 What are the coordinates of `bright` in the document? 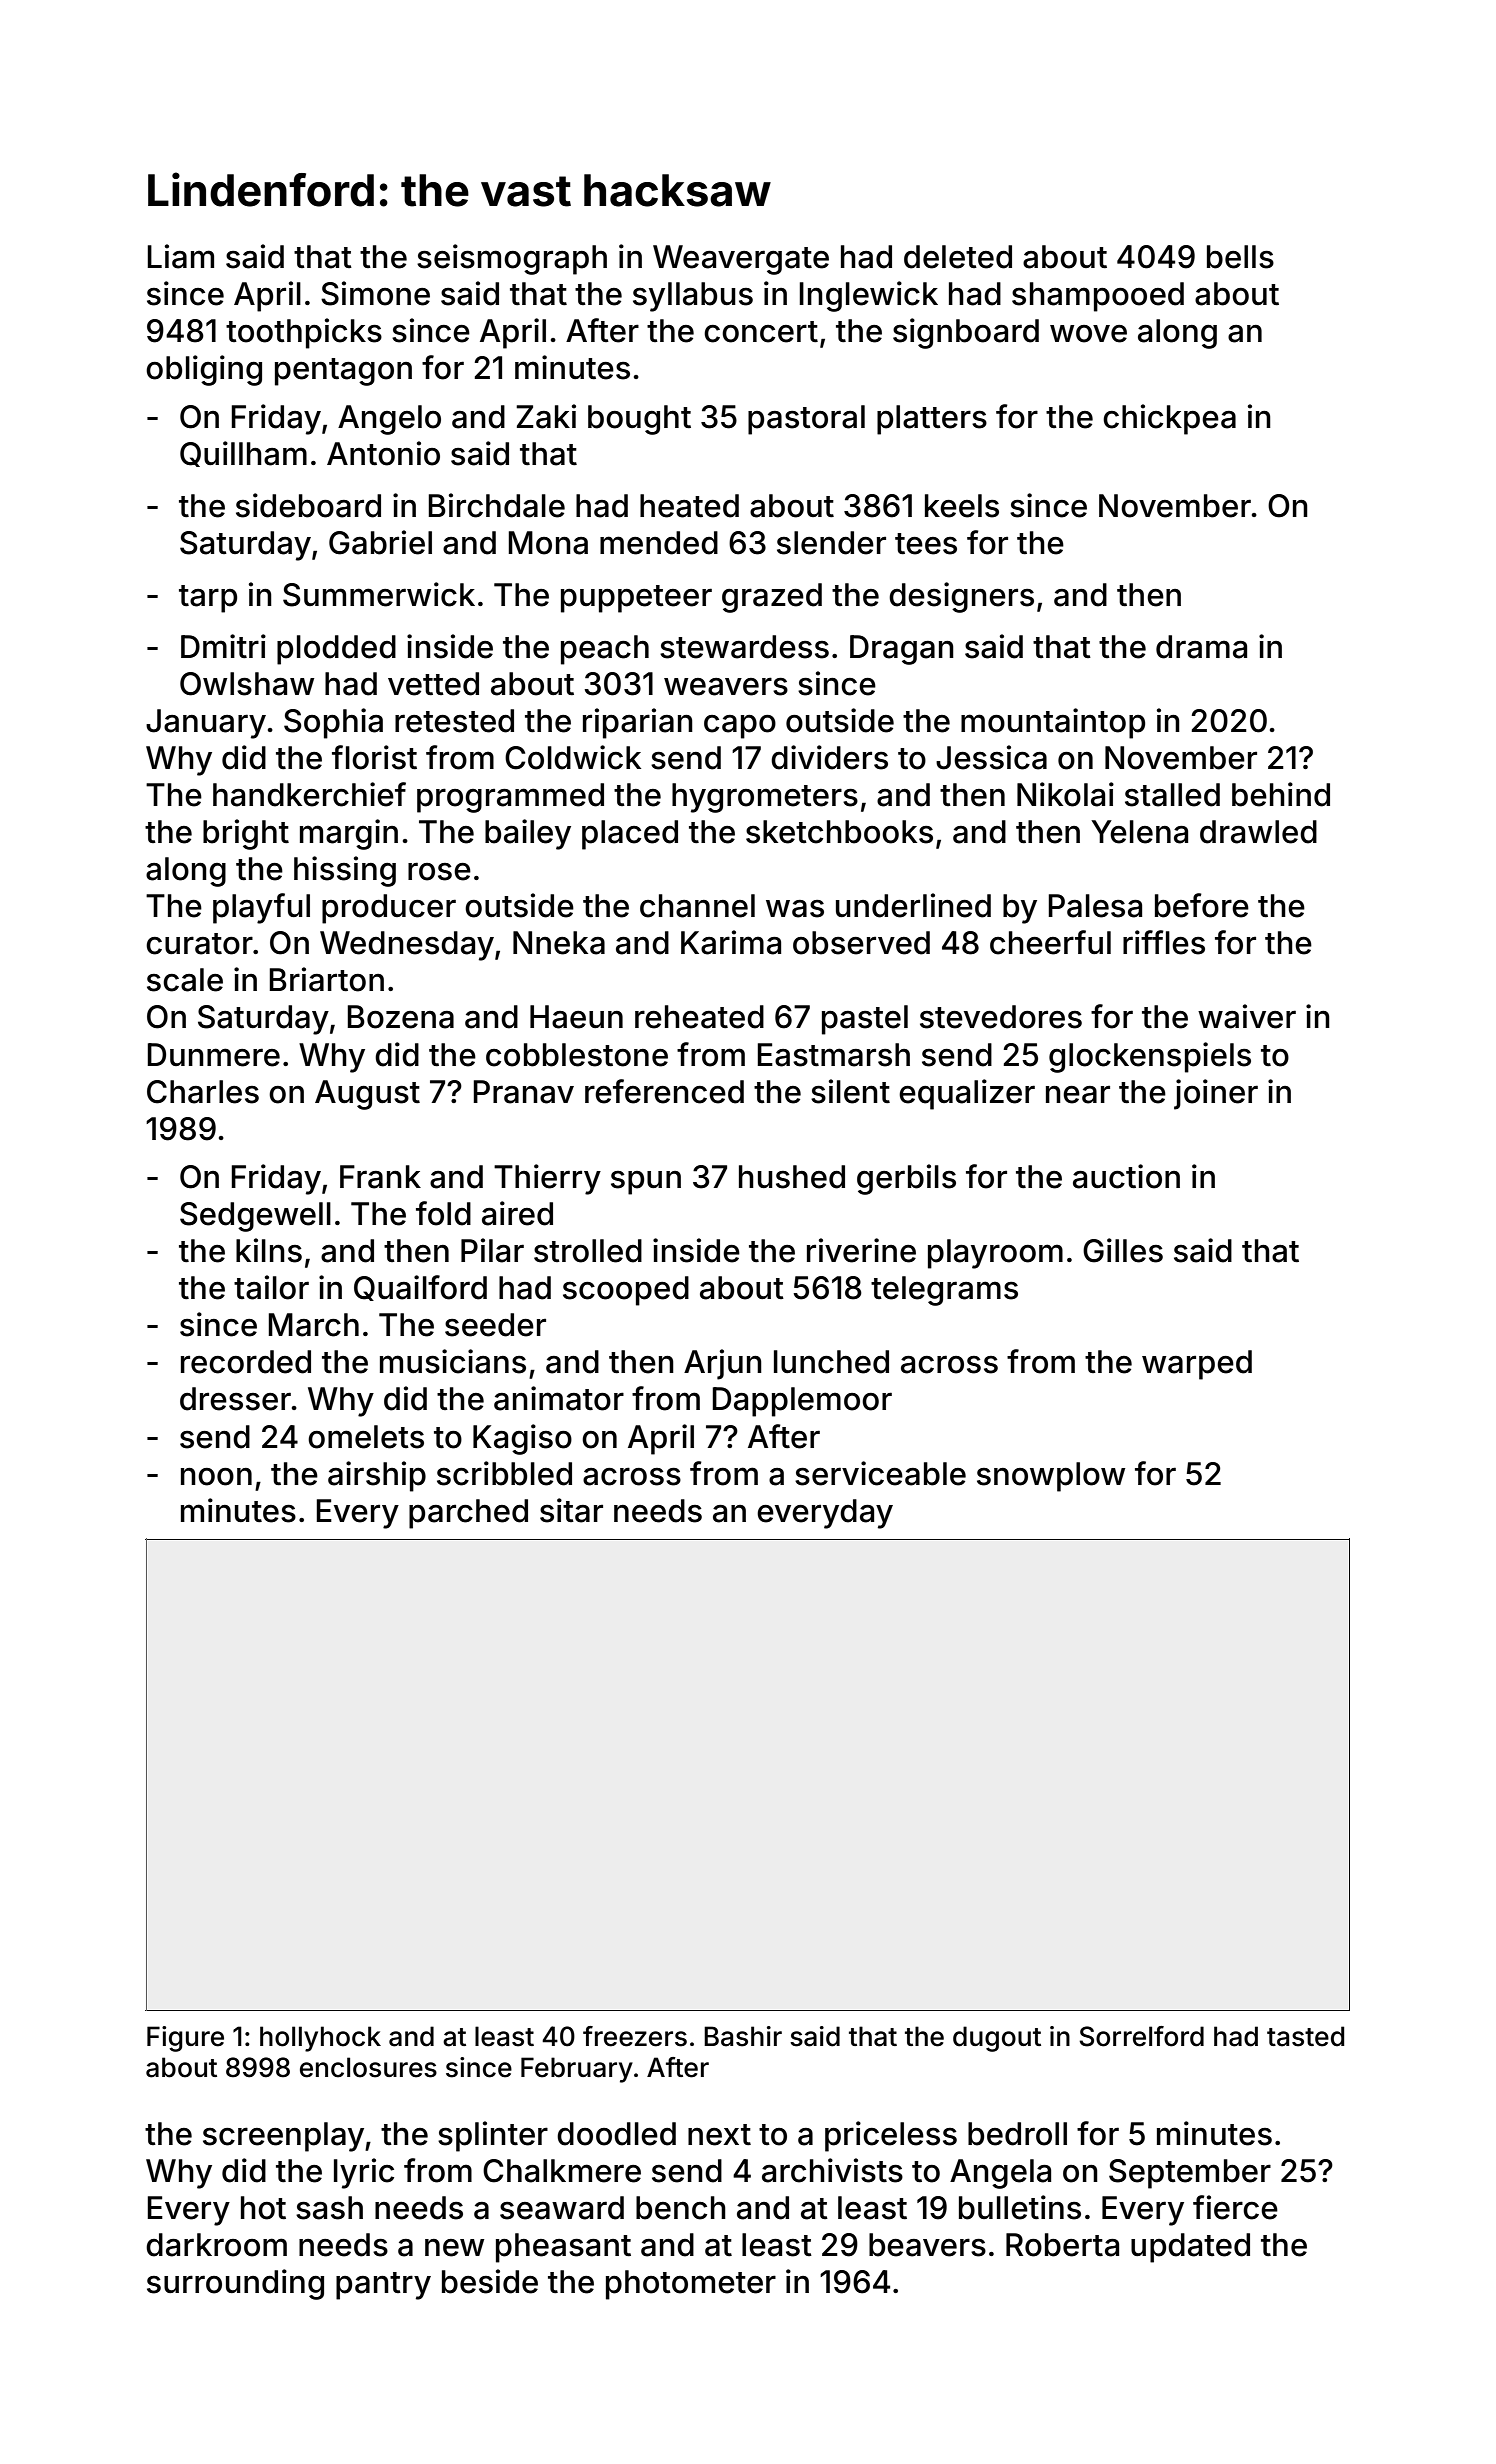 It's located at (246, 834).
